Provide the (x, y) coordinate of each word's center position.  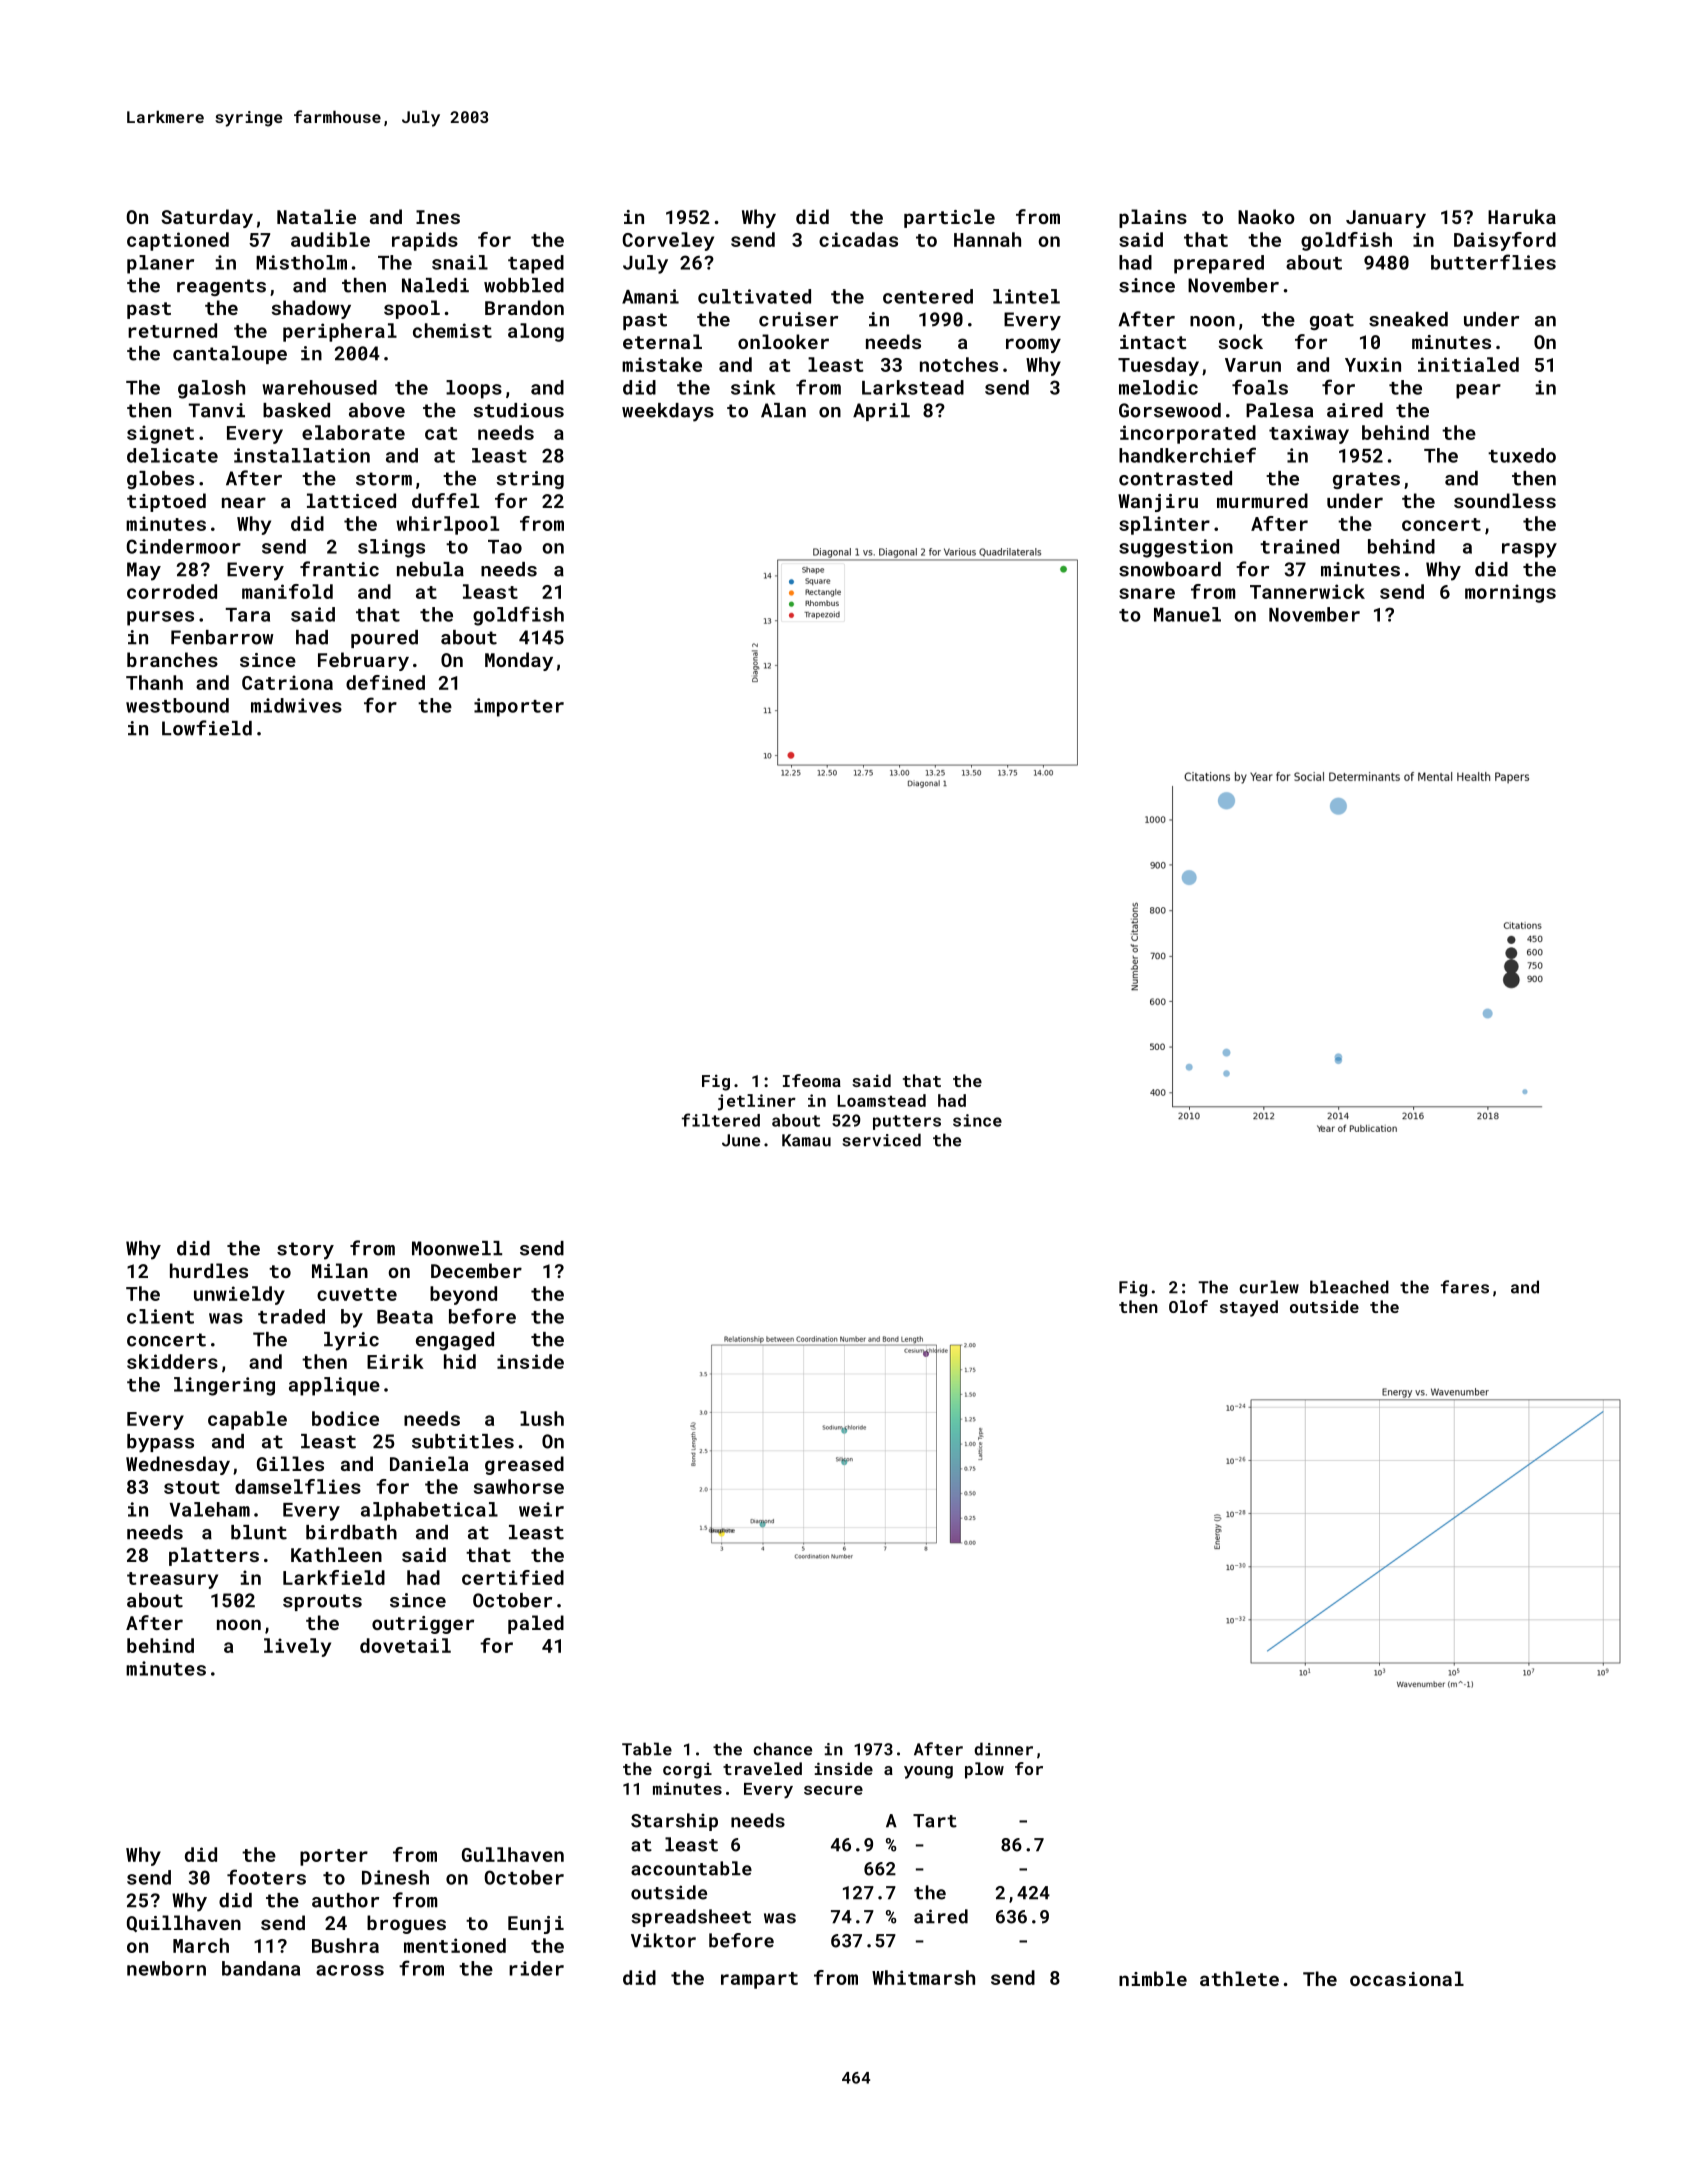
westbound (177, 705)
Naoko (1266, 216)
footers (266, 1877)
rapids (425, 241)
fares (1465, 1287)
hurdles (209, 1270)
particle (949, 218)
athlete (1239, 1978)
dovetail (405, 1645)
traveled (762, 1768)
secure (833, 1790)
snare (1147, 593)
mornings (1510, 593)
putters (907, 1122)
